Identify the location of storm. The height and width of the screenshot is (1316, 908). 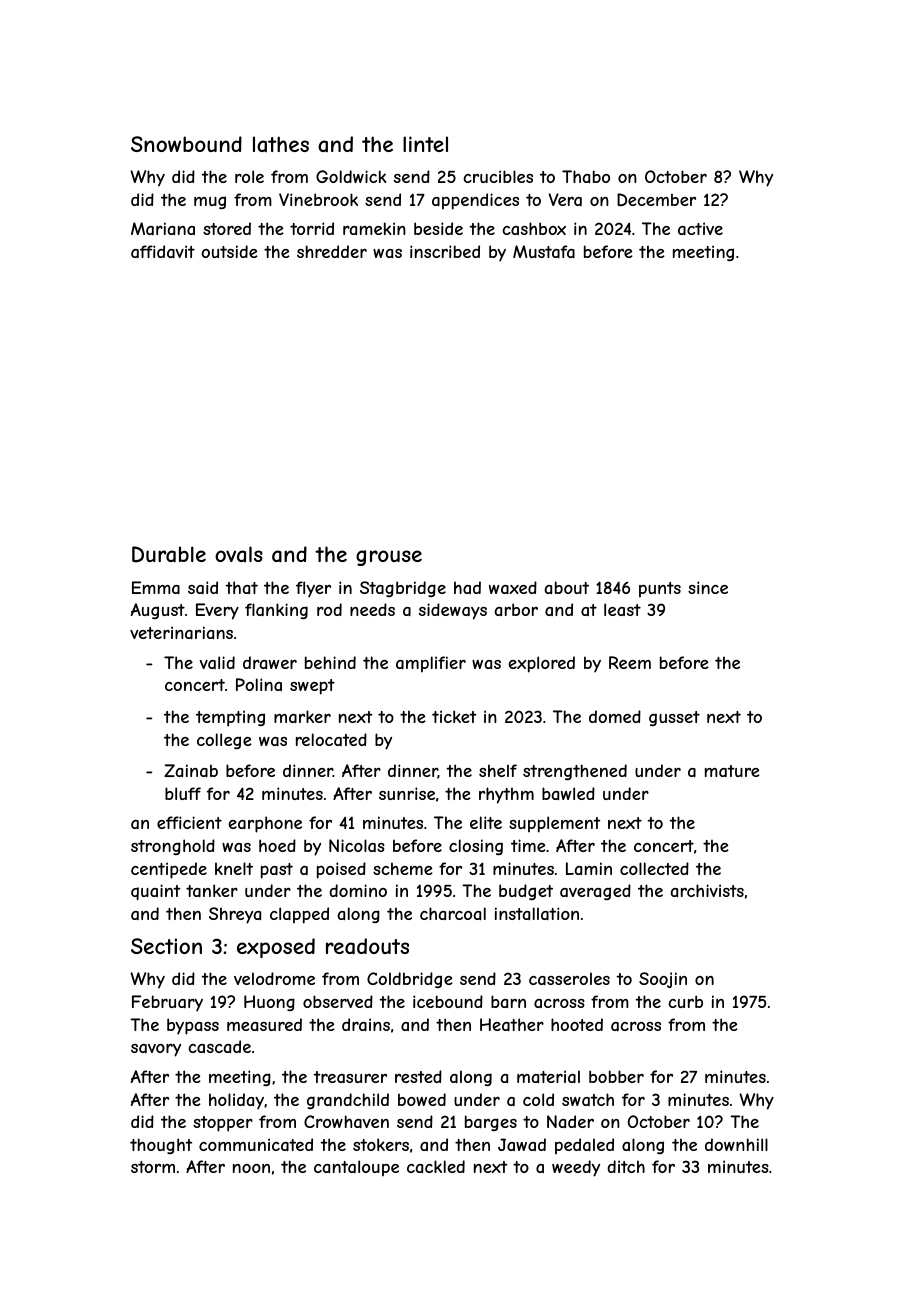
(153, 1167).
